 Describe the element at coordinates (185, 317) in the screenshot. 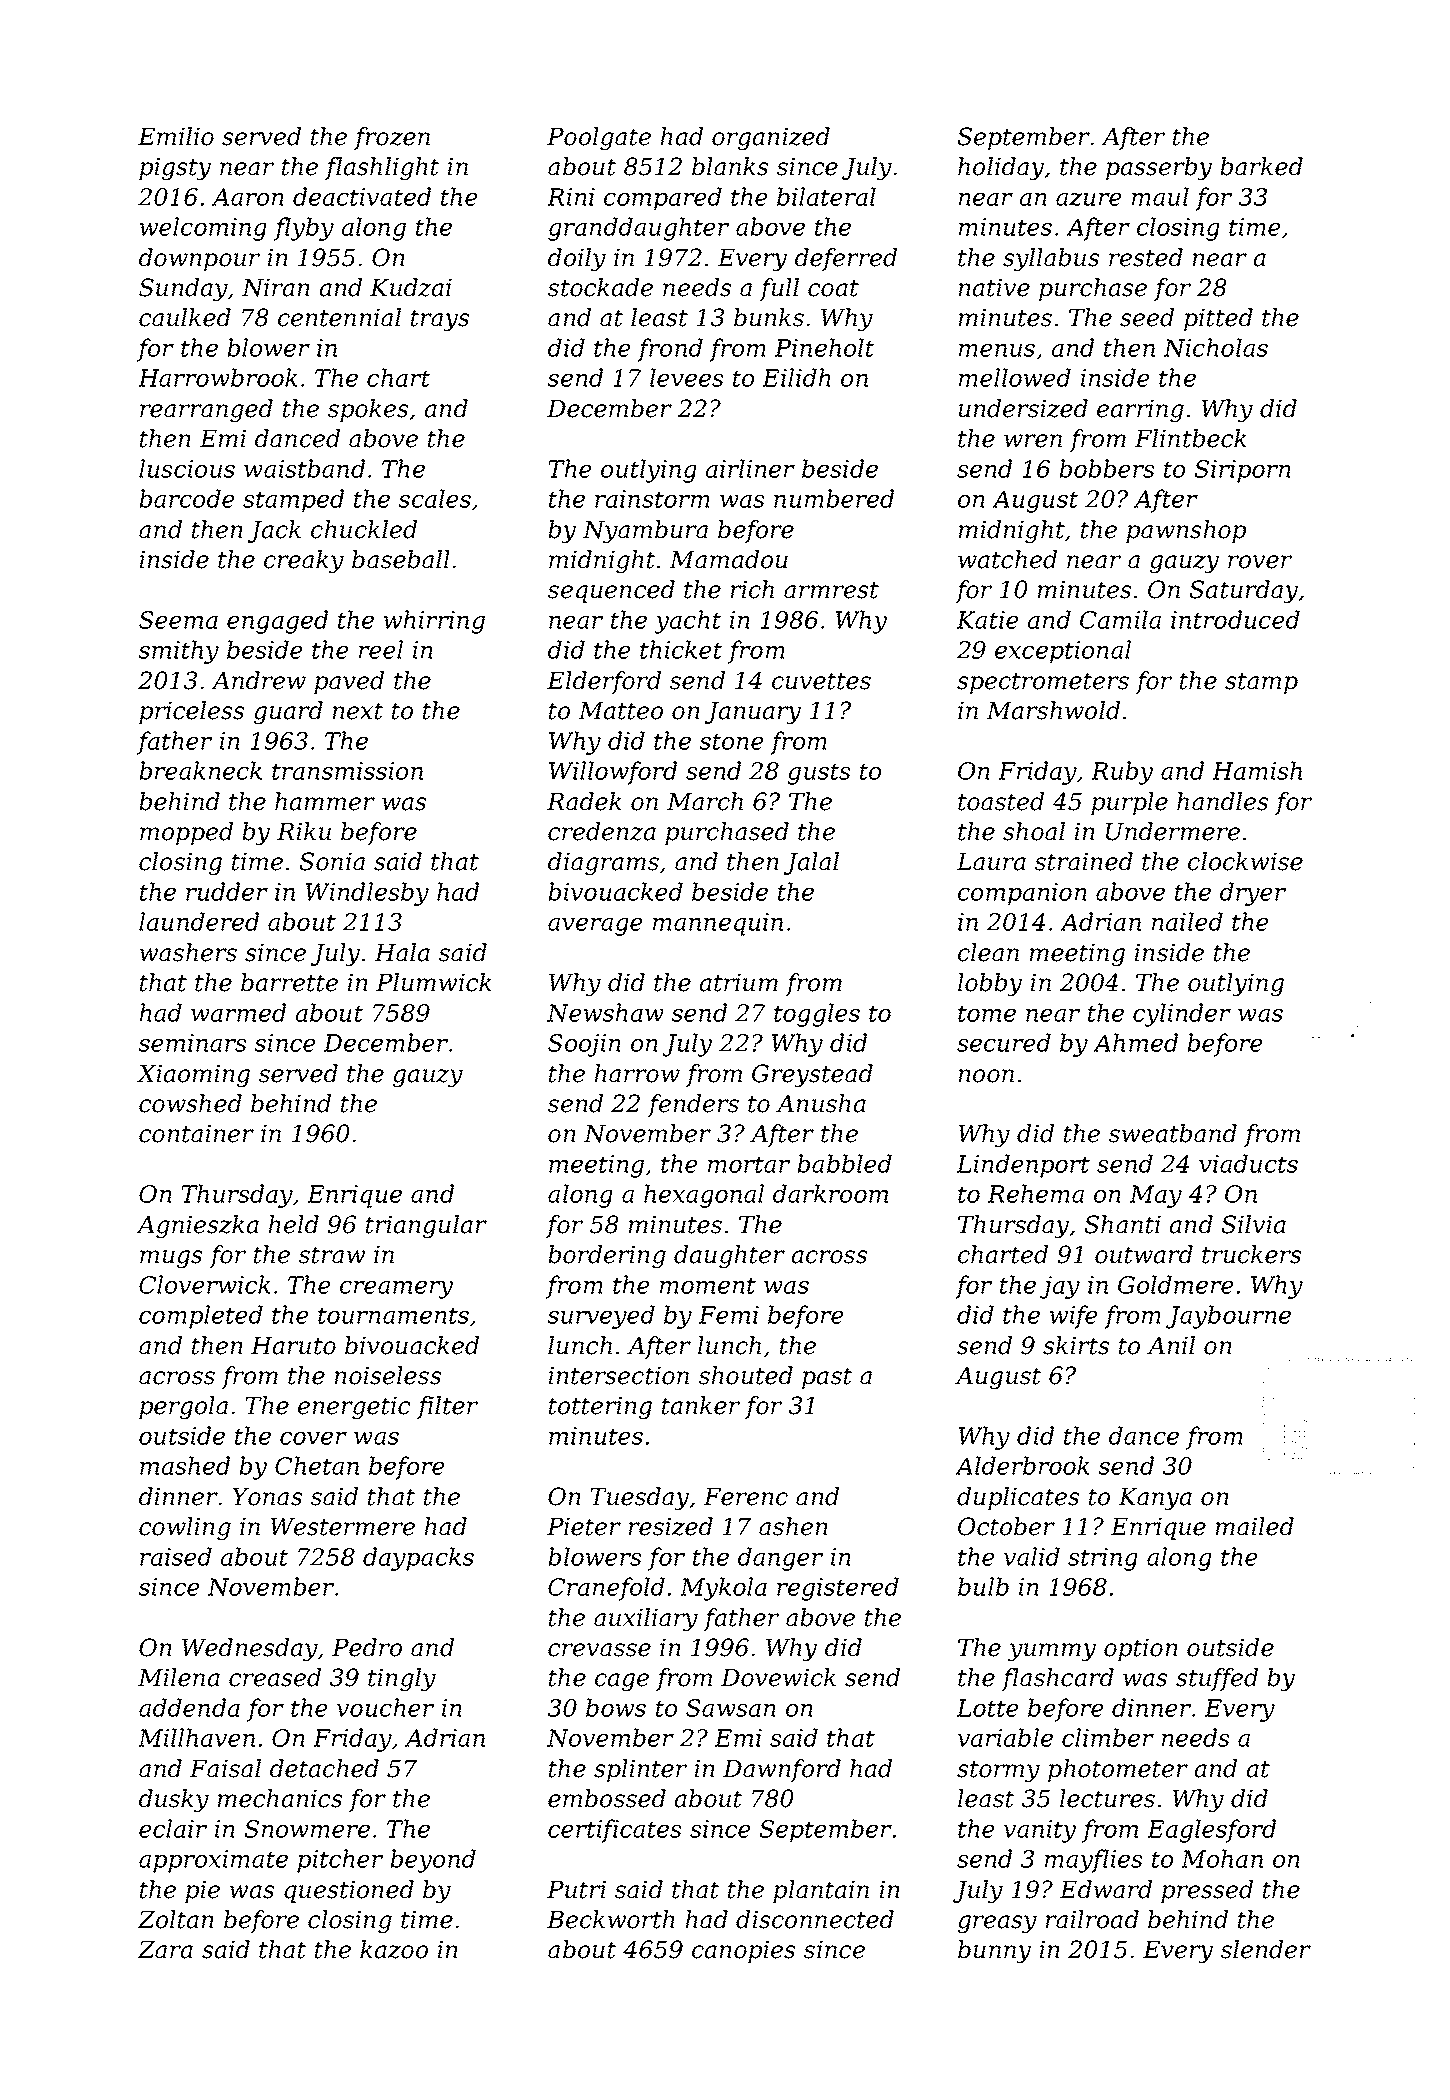

I see `caulked` at that location.
